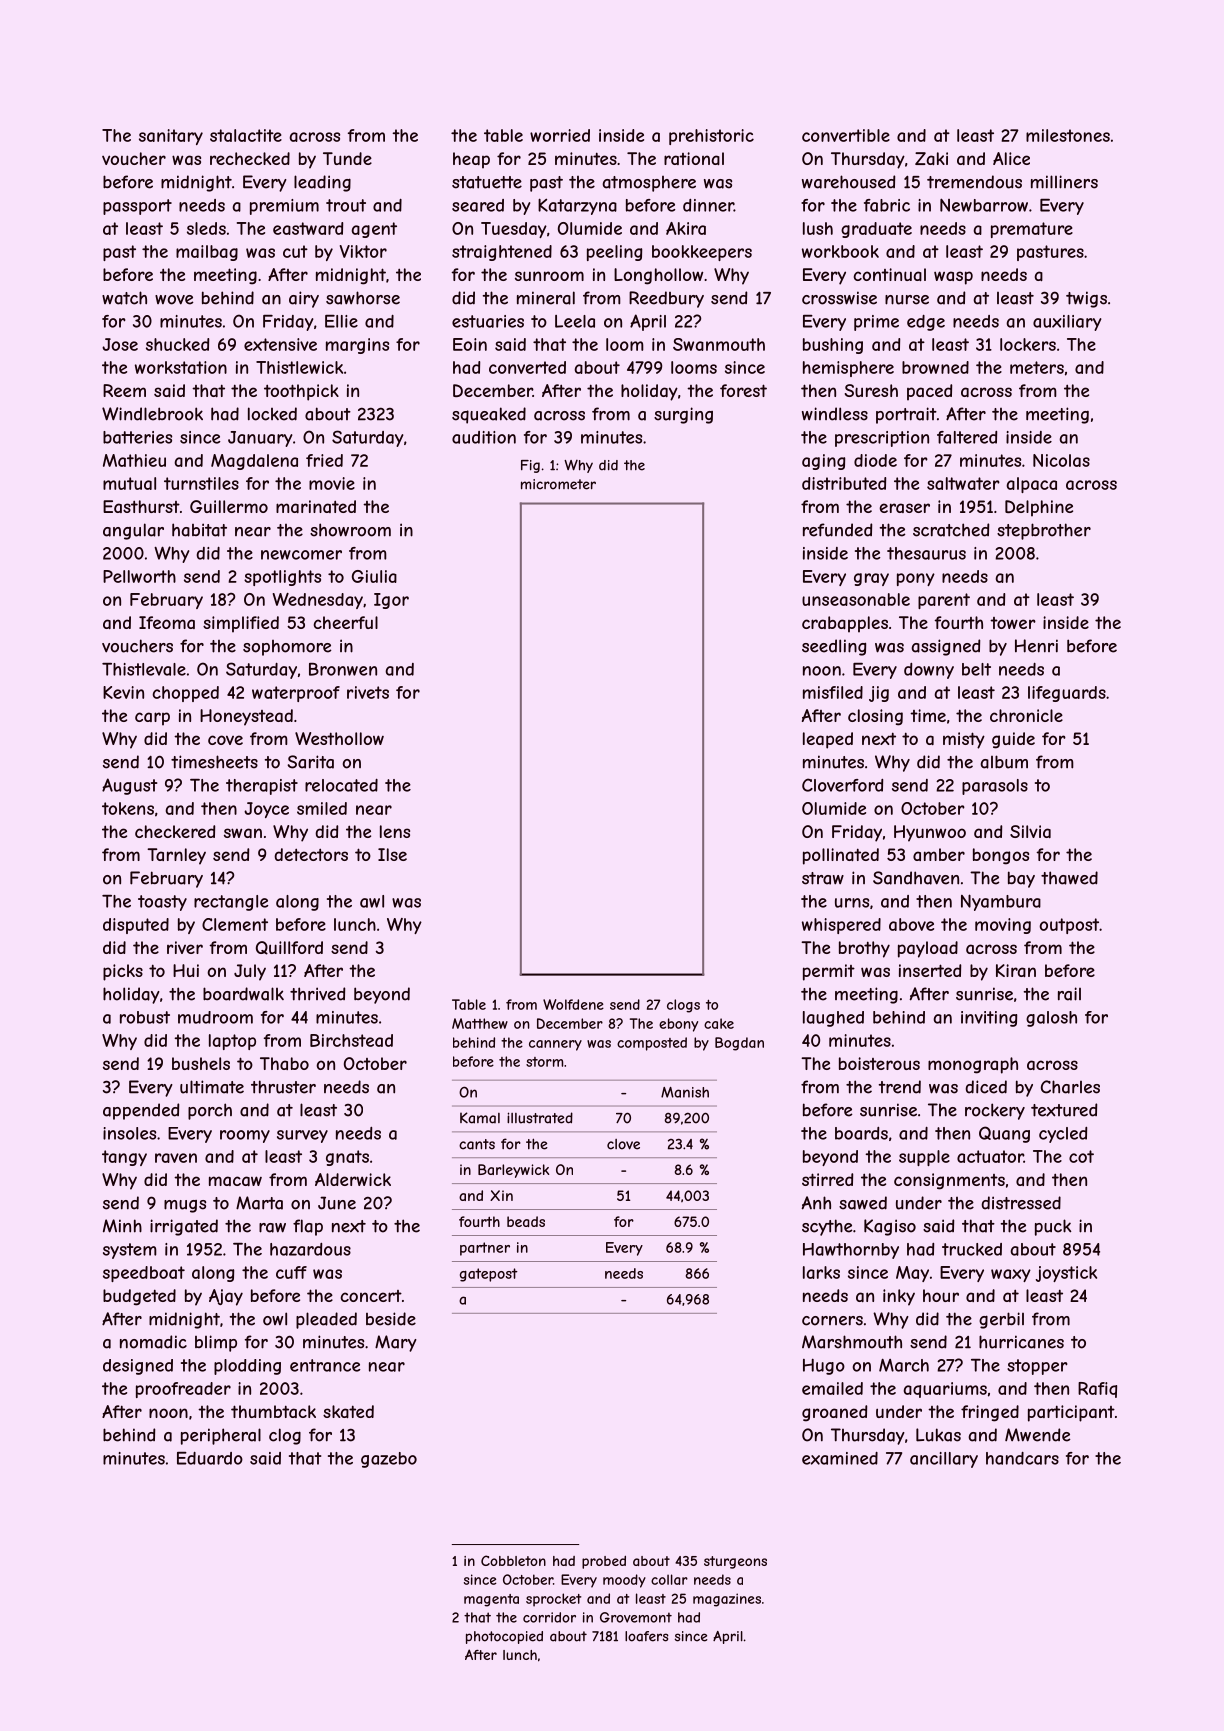  Describe the element at coordinates (123, 972) in the screenshot. I see `picks` at that location.
